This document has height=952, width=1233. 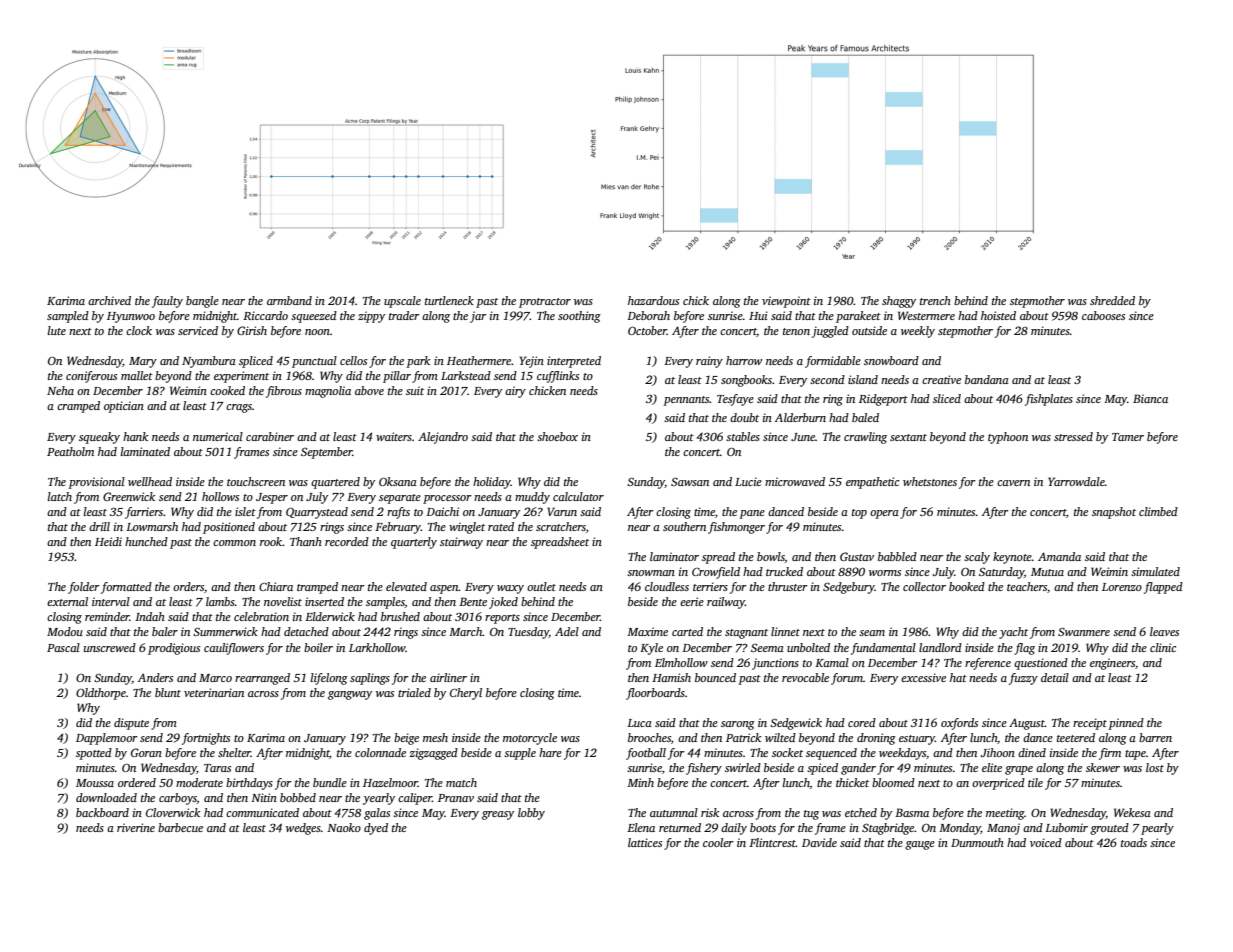 What do you see at coordinates (155, 677) in the document?
I see `Anders` at bounding box center [155, 677].
